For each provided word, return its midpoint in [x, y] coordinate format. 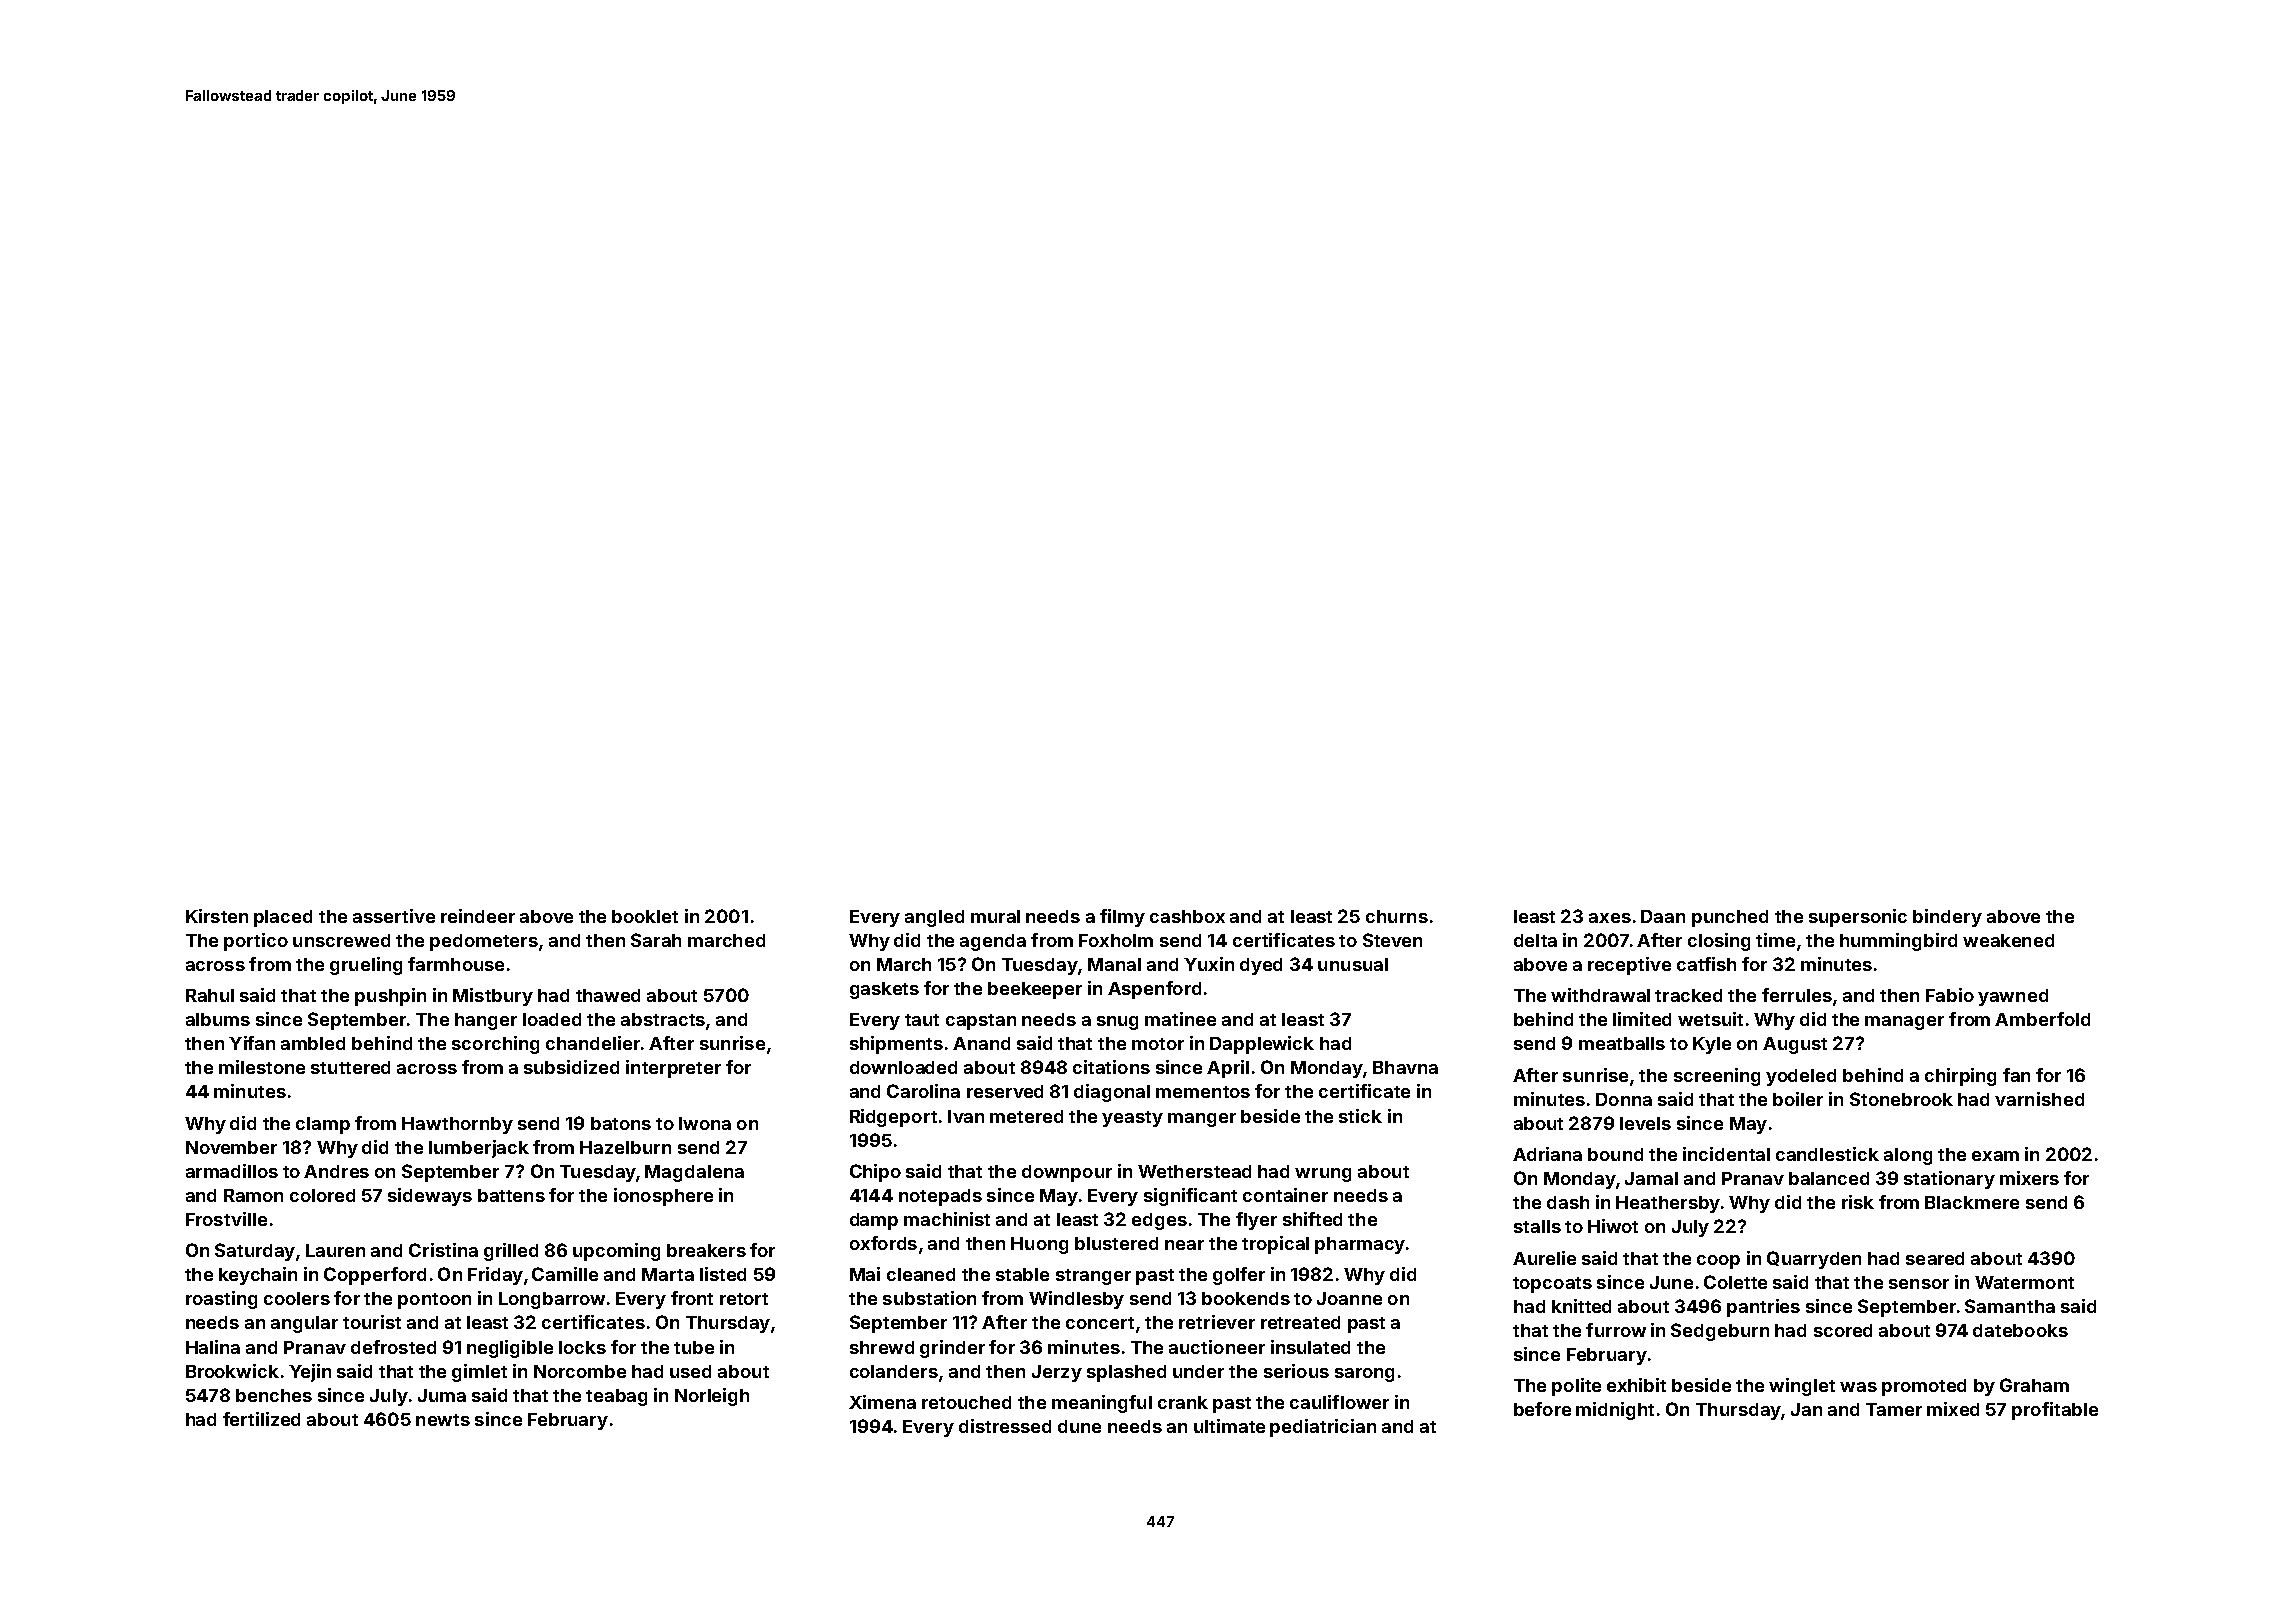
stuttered [350, 1067]
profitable [2055, 1411]
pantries [1763, 1308]
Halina [213, 1347]
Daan [1663, 916]
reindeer [478, 916]
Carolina [923, 1091]
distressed [1005, 1426]
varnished [2039, 1099]
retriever [1217, 1322]
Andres [336, 1171]
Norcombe [580, 1371]
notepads [940, 1197]
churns [1397, 916]
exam [1995, 1156]
